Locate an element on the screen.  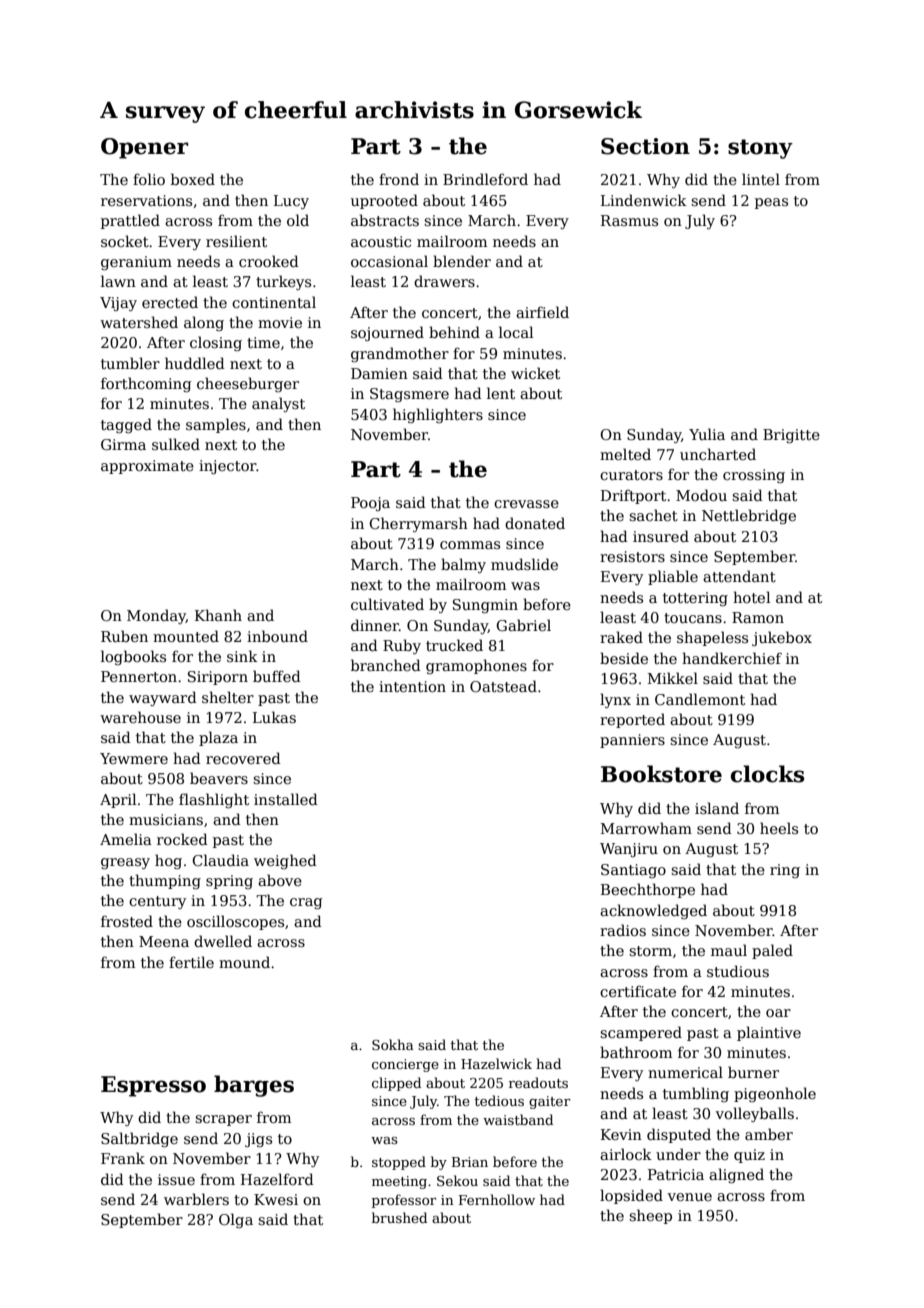
radios is located at coordinates (623, 930).
